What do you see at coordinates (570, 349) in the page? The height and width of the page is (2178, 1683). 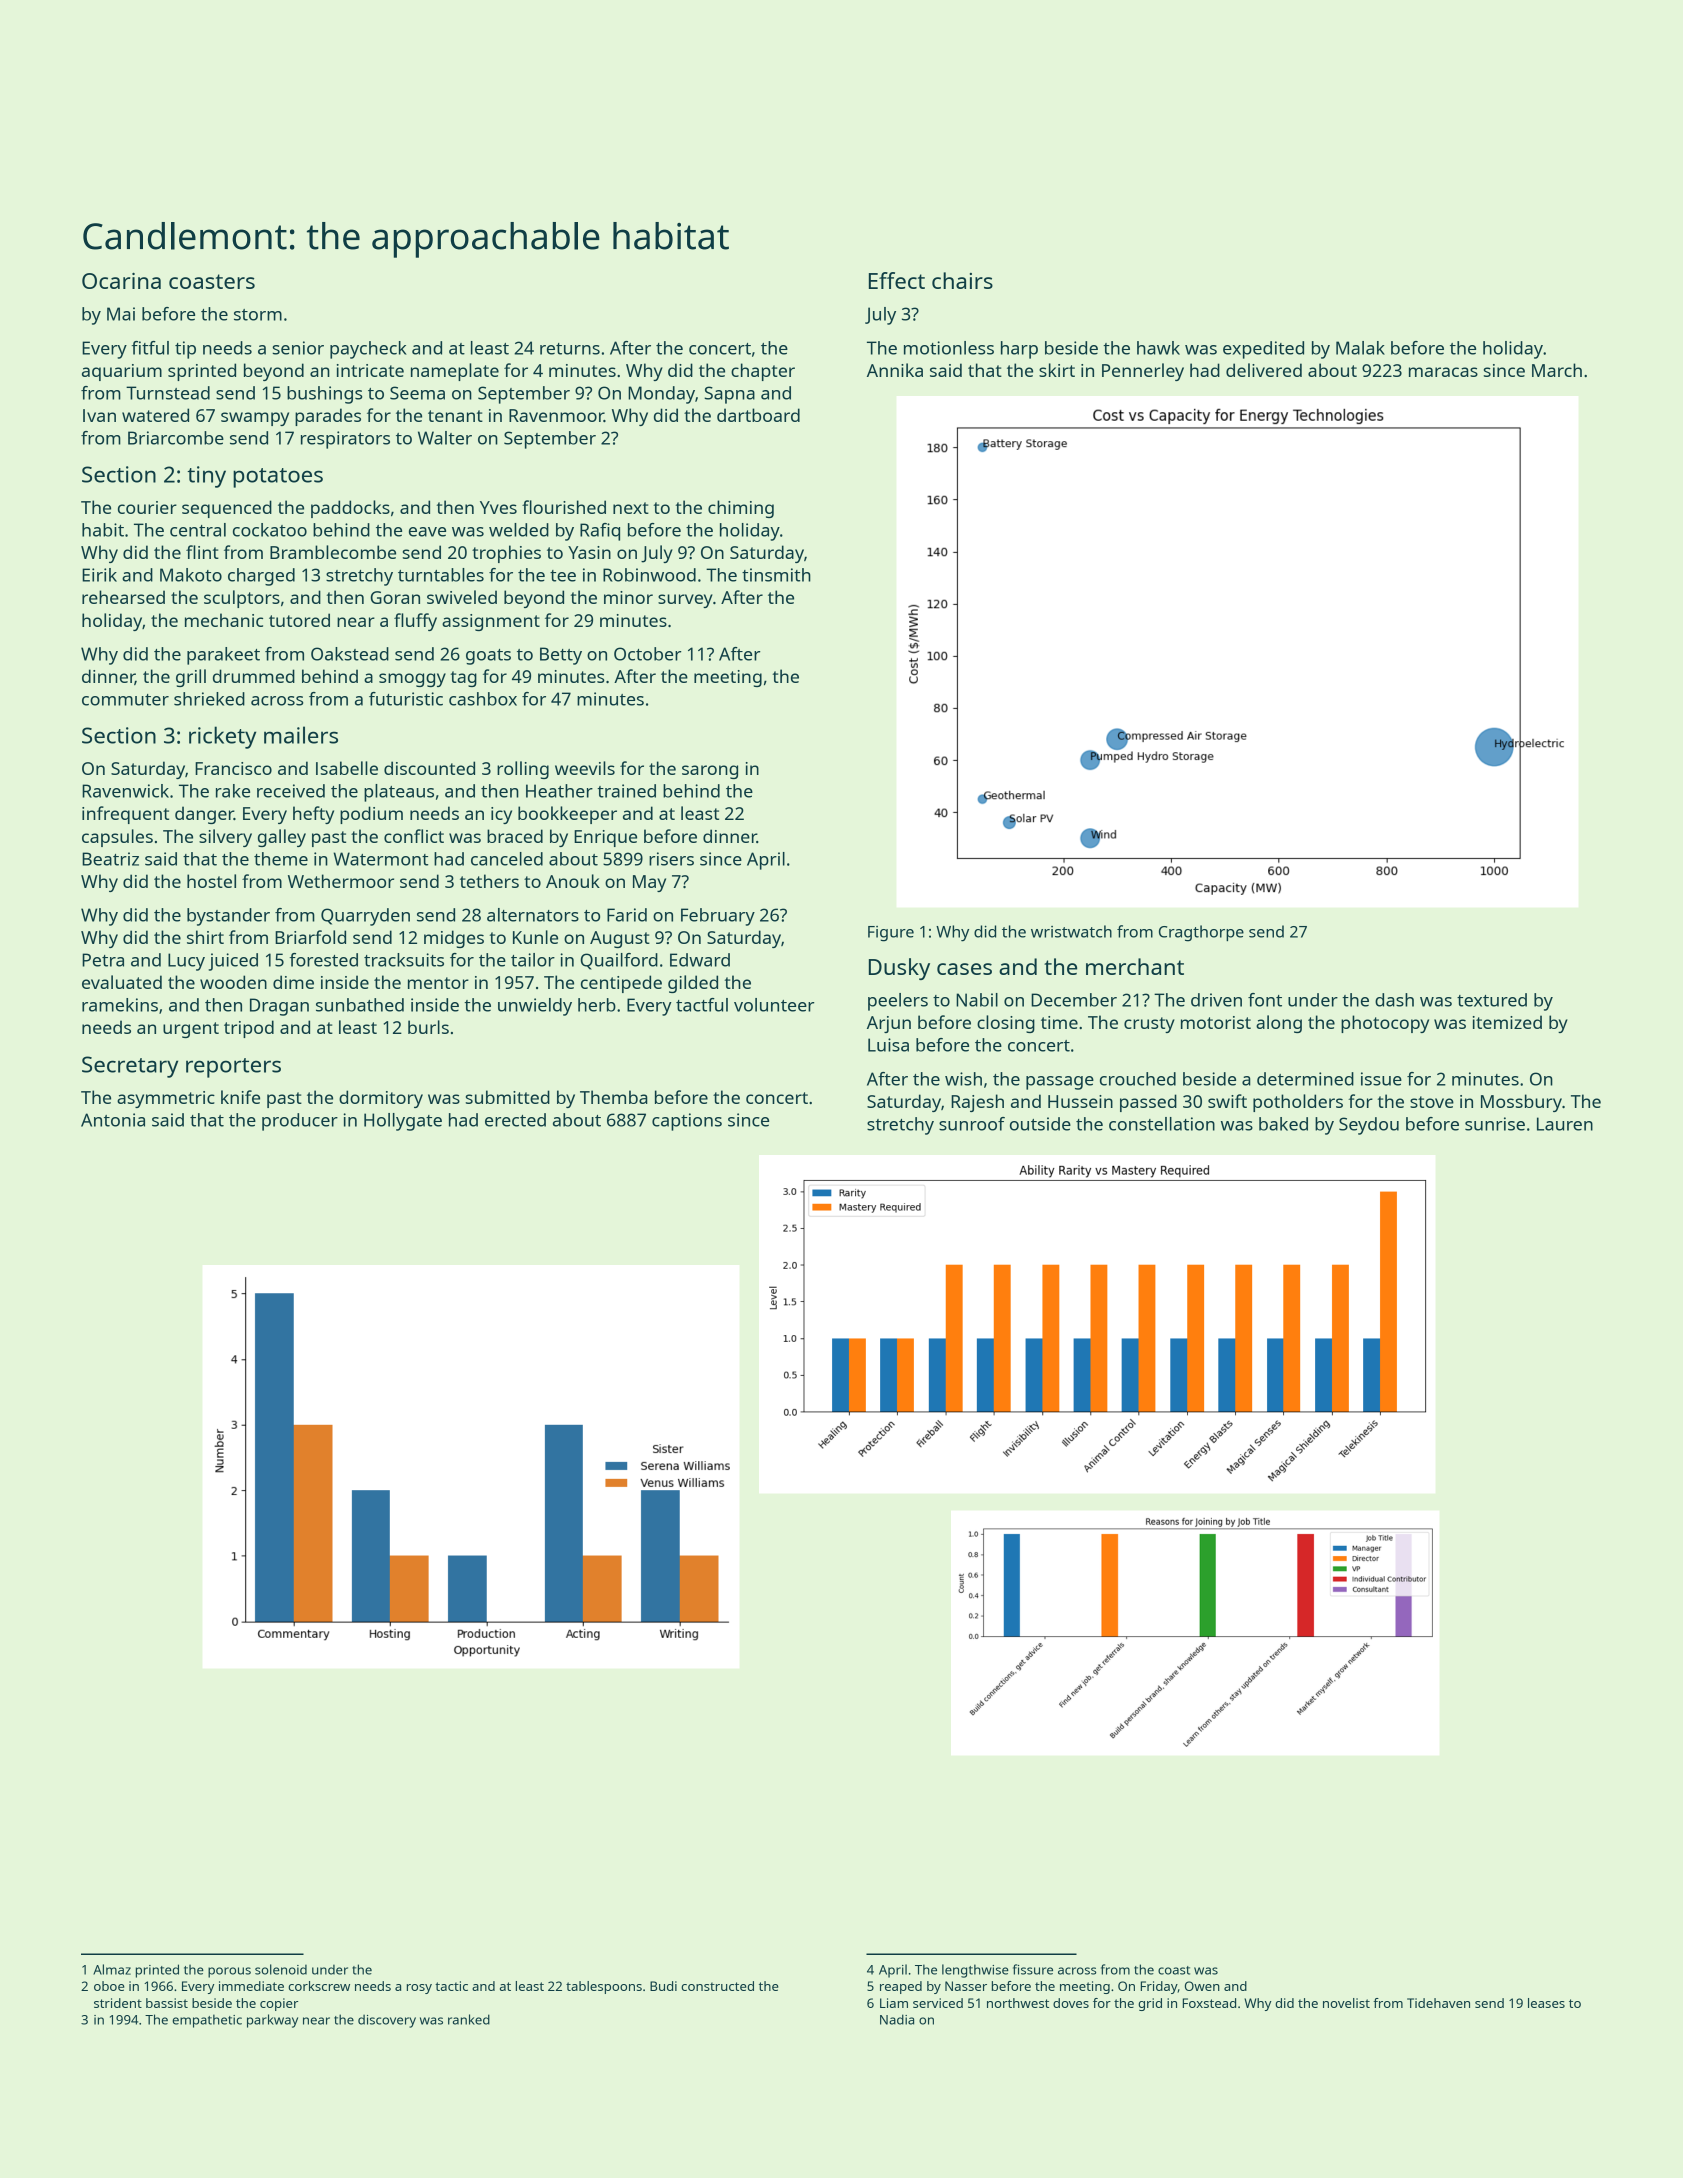 I see `returns` at bounding box center [570, 349].
